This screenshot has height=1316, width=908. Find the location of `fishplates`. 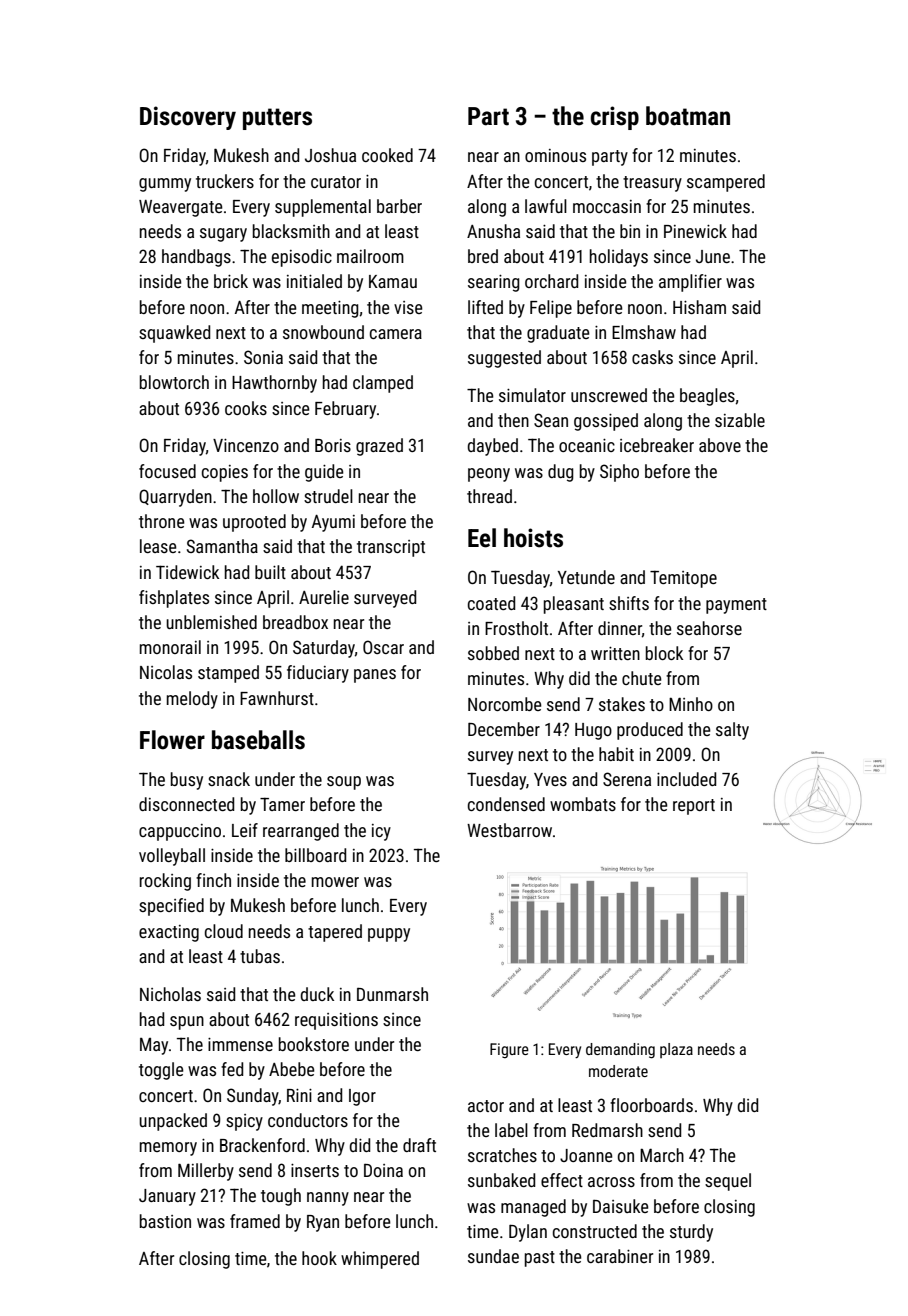

fishplates is located at coordinates (174, 599).
